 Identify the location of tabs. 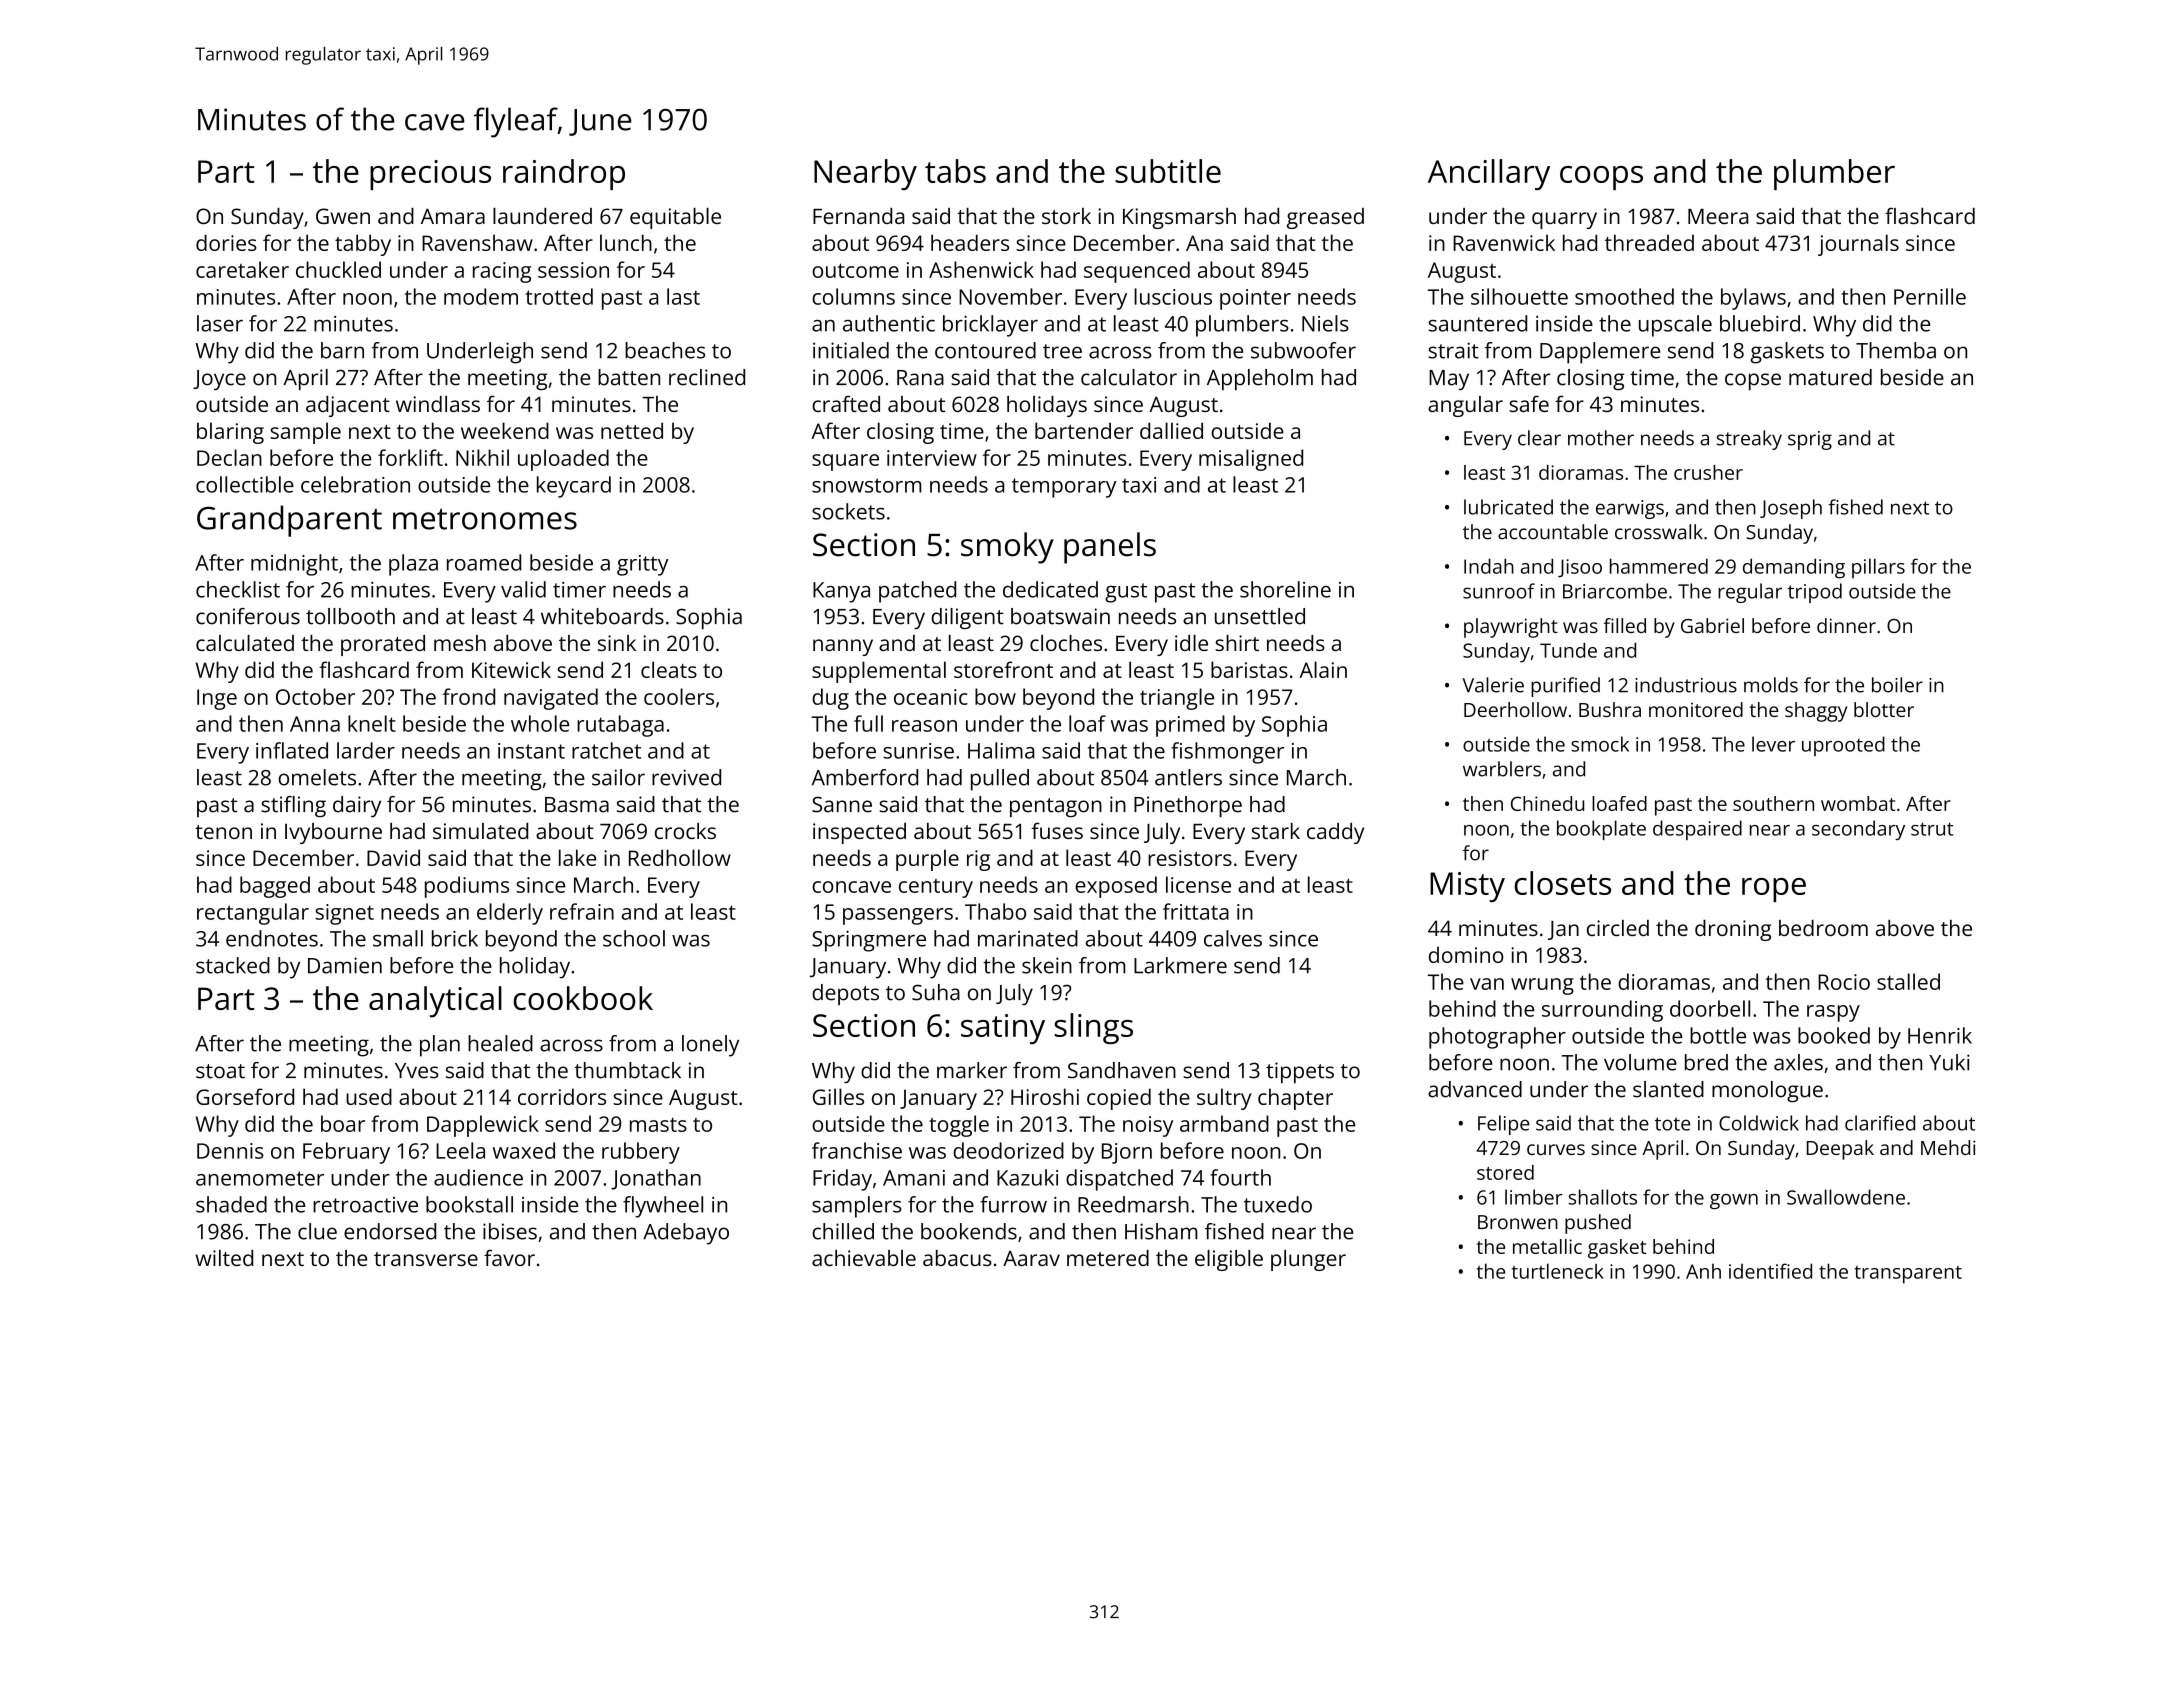
(955, 171).
